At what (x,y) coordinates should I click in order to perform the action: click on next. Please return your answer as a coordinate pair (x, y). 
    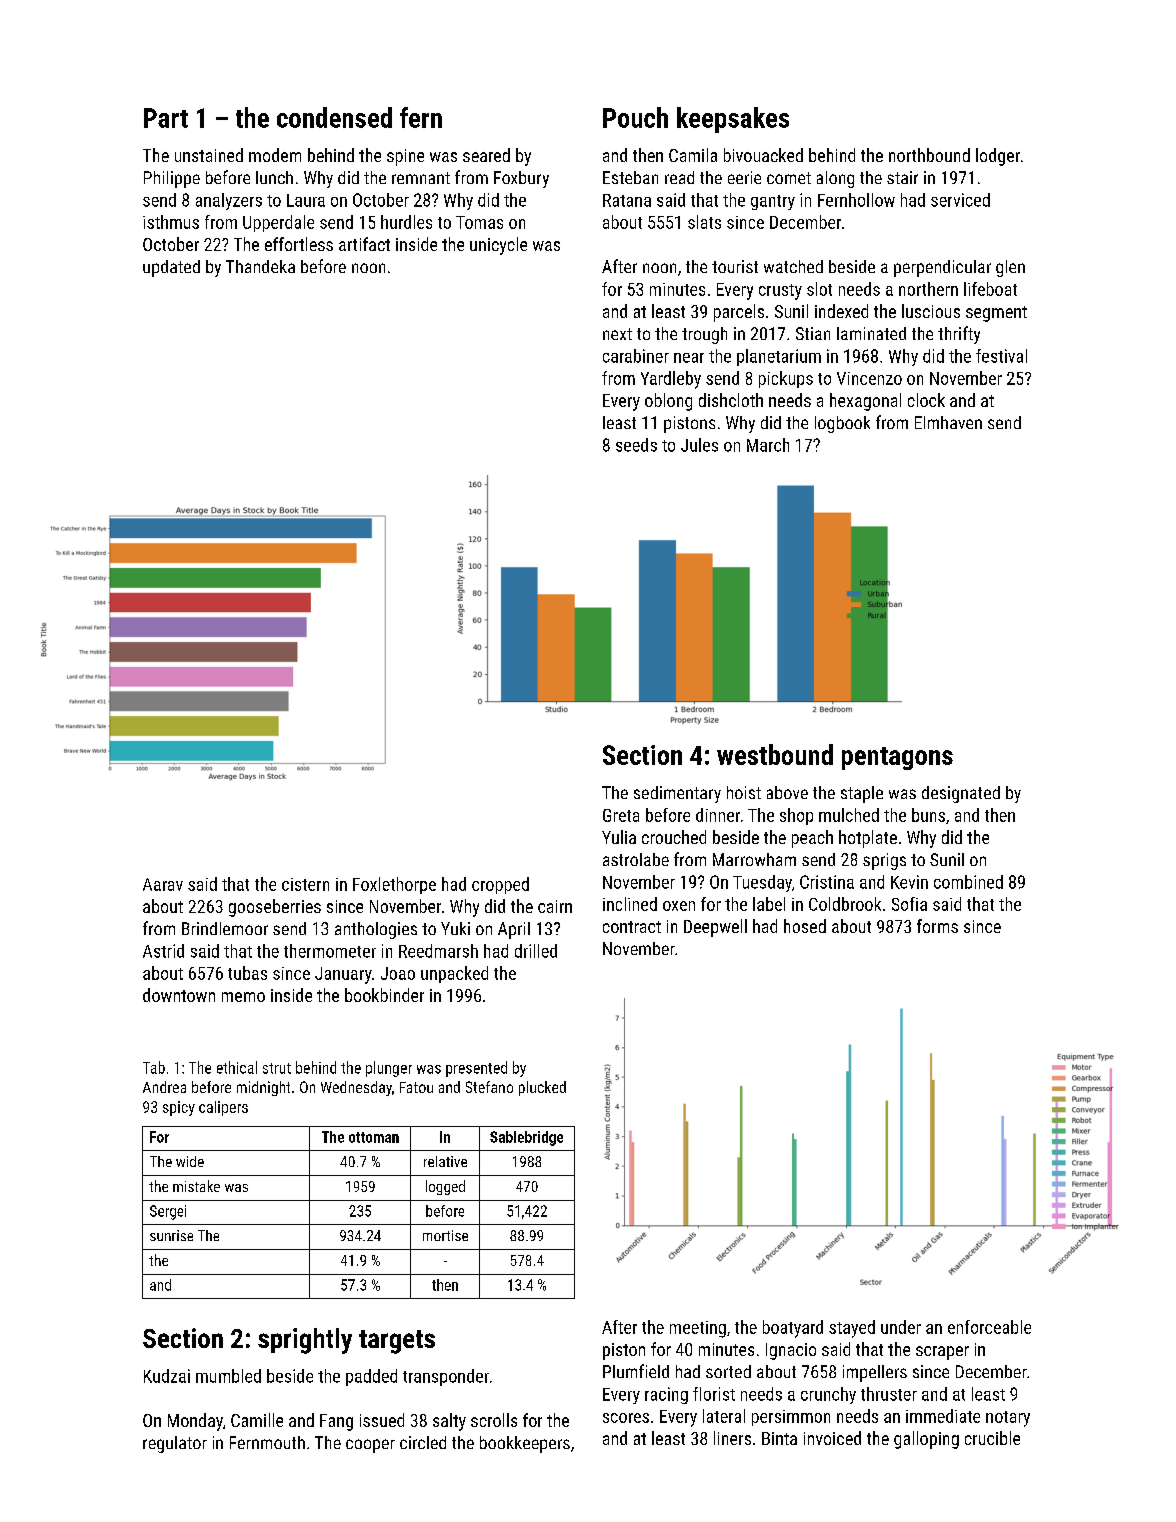
    Looking at the image, I should click on (617, 334).
